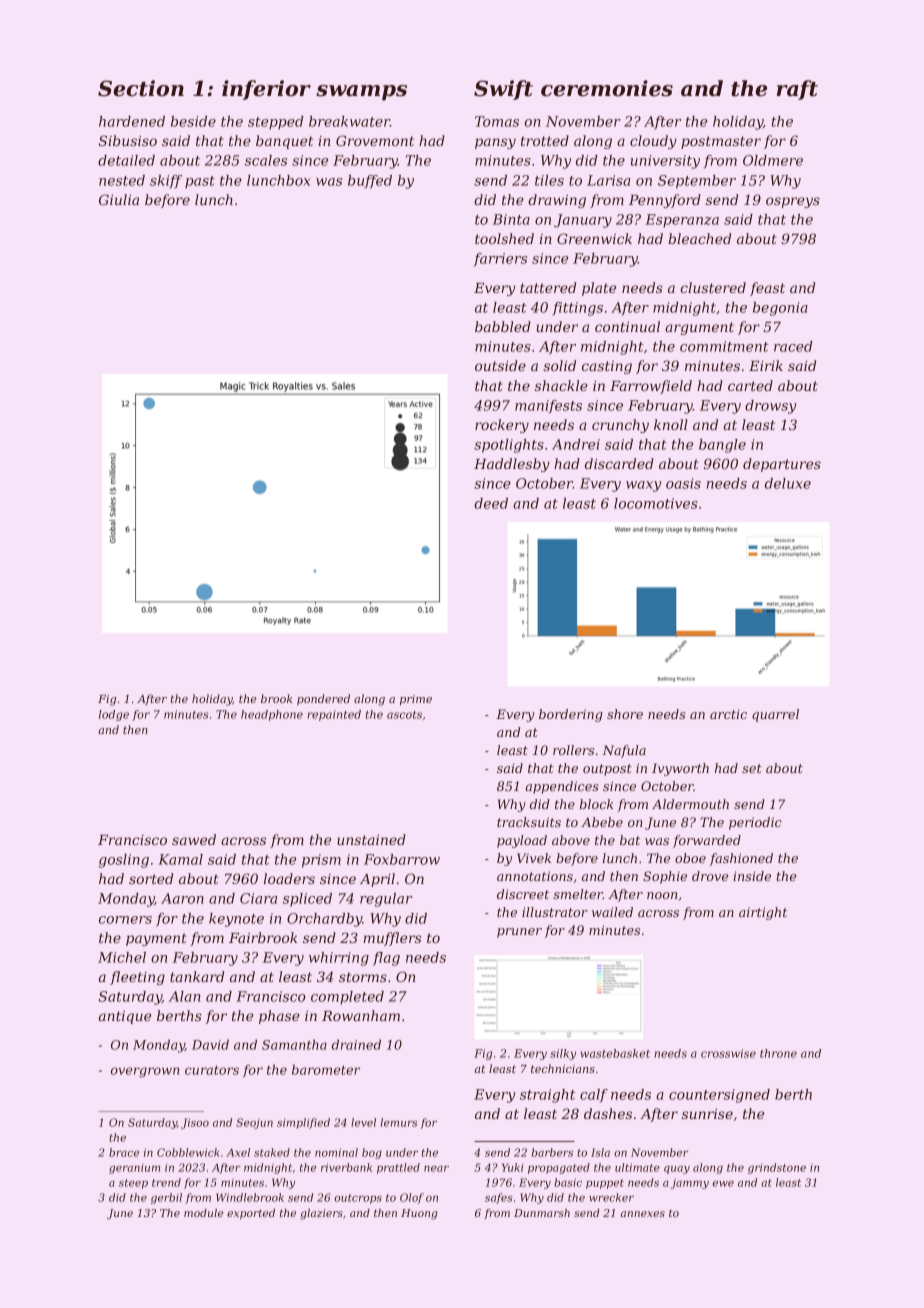  I want to click on deluxe, so click(788, 483).
